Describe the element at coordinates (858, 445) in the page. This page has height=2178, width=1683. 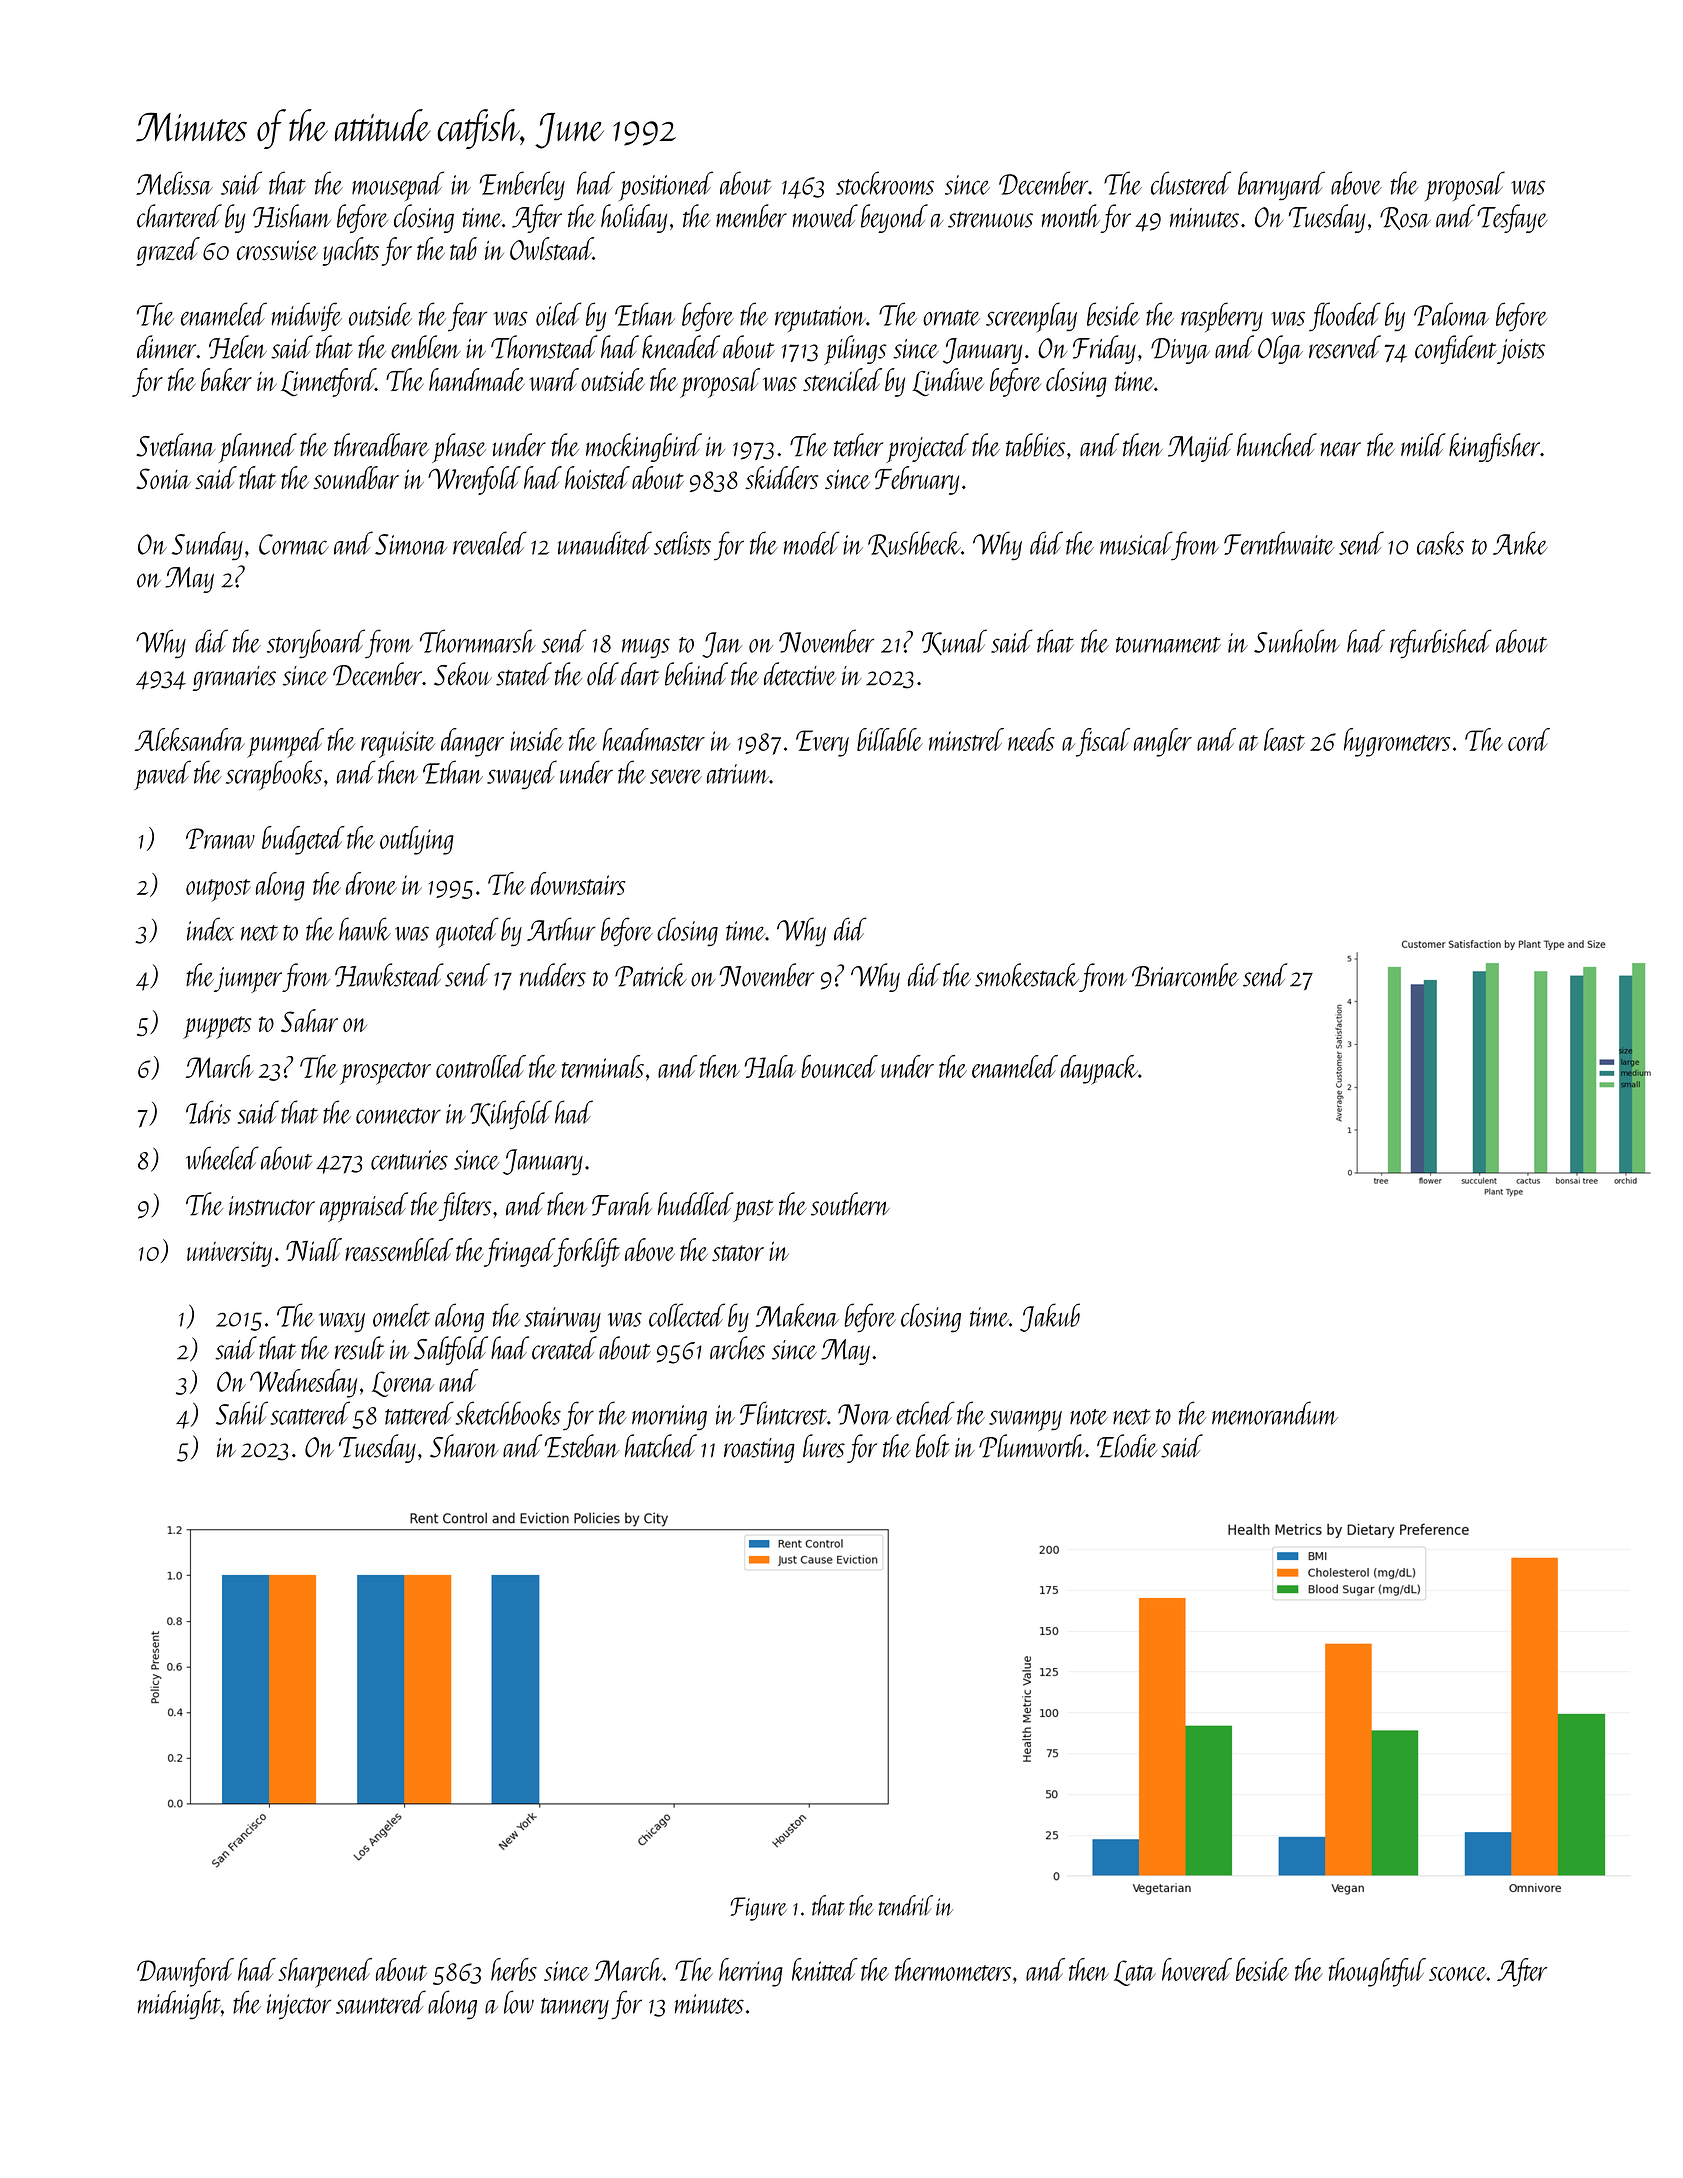
I see `tether` at that location.
